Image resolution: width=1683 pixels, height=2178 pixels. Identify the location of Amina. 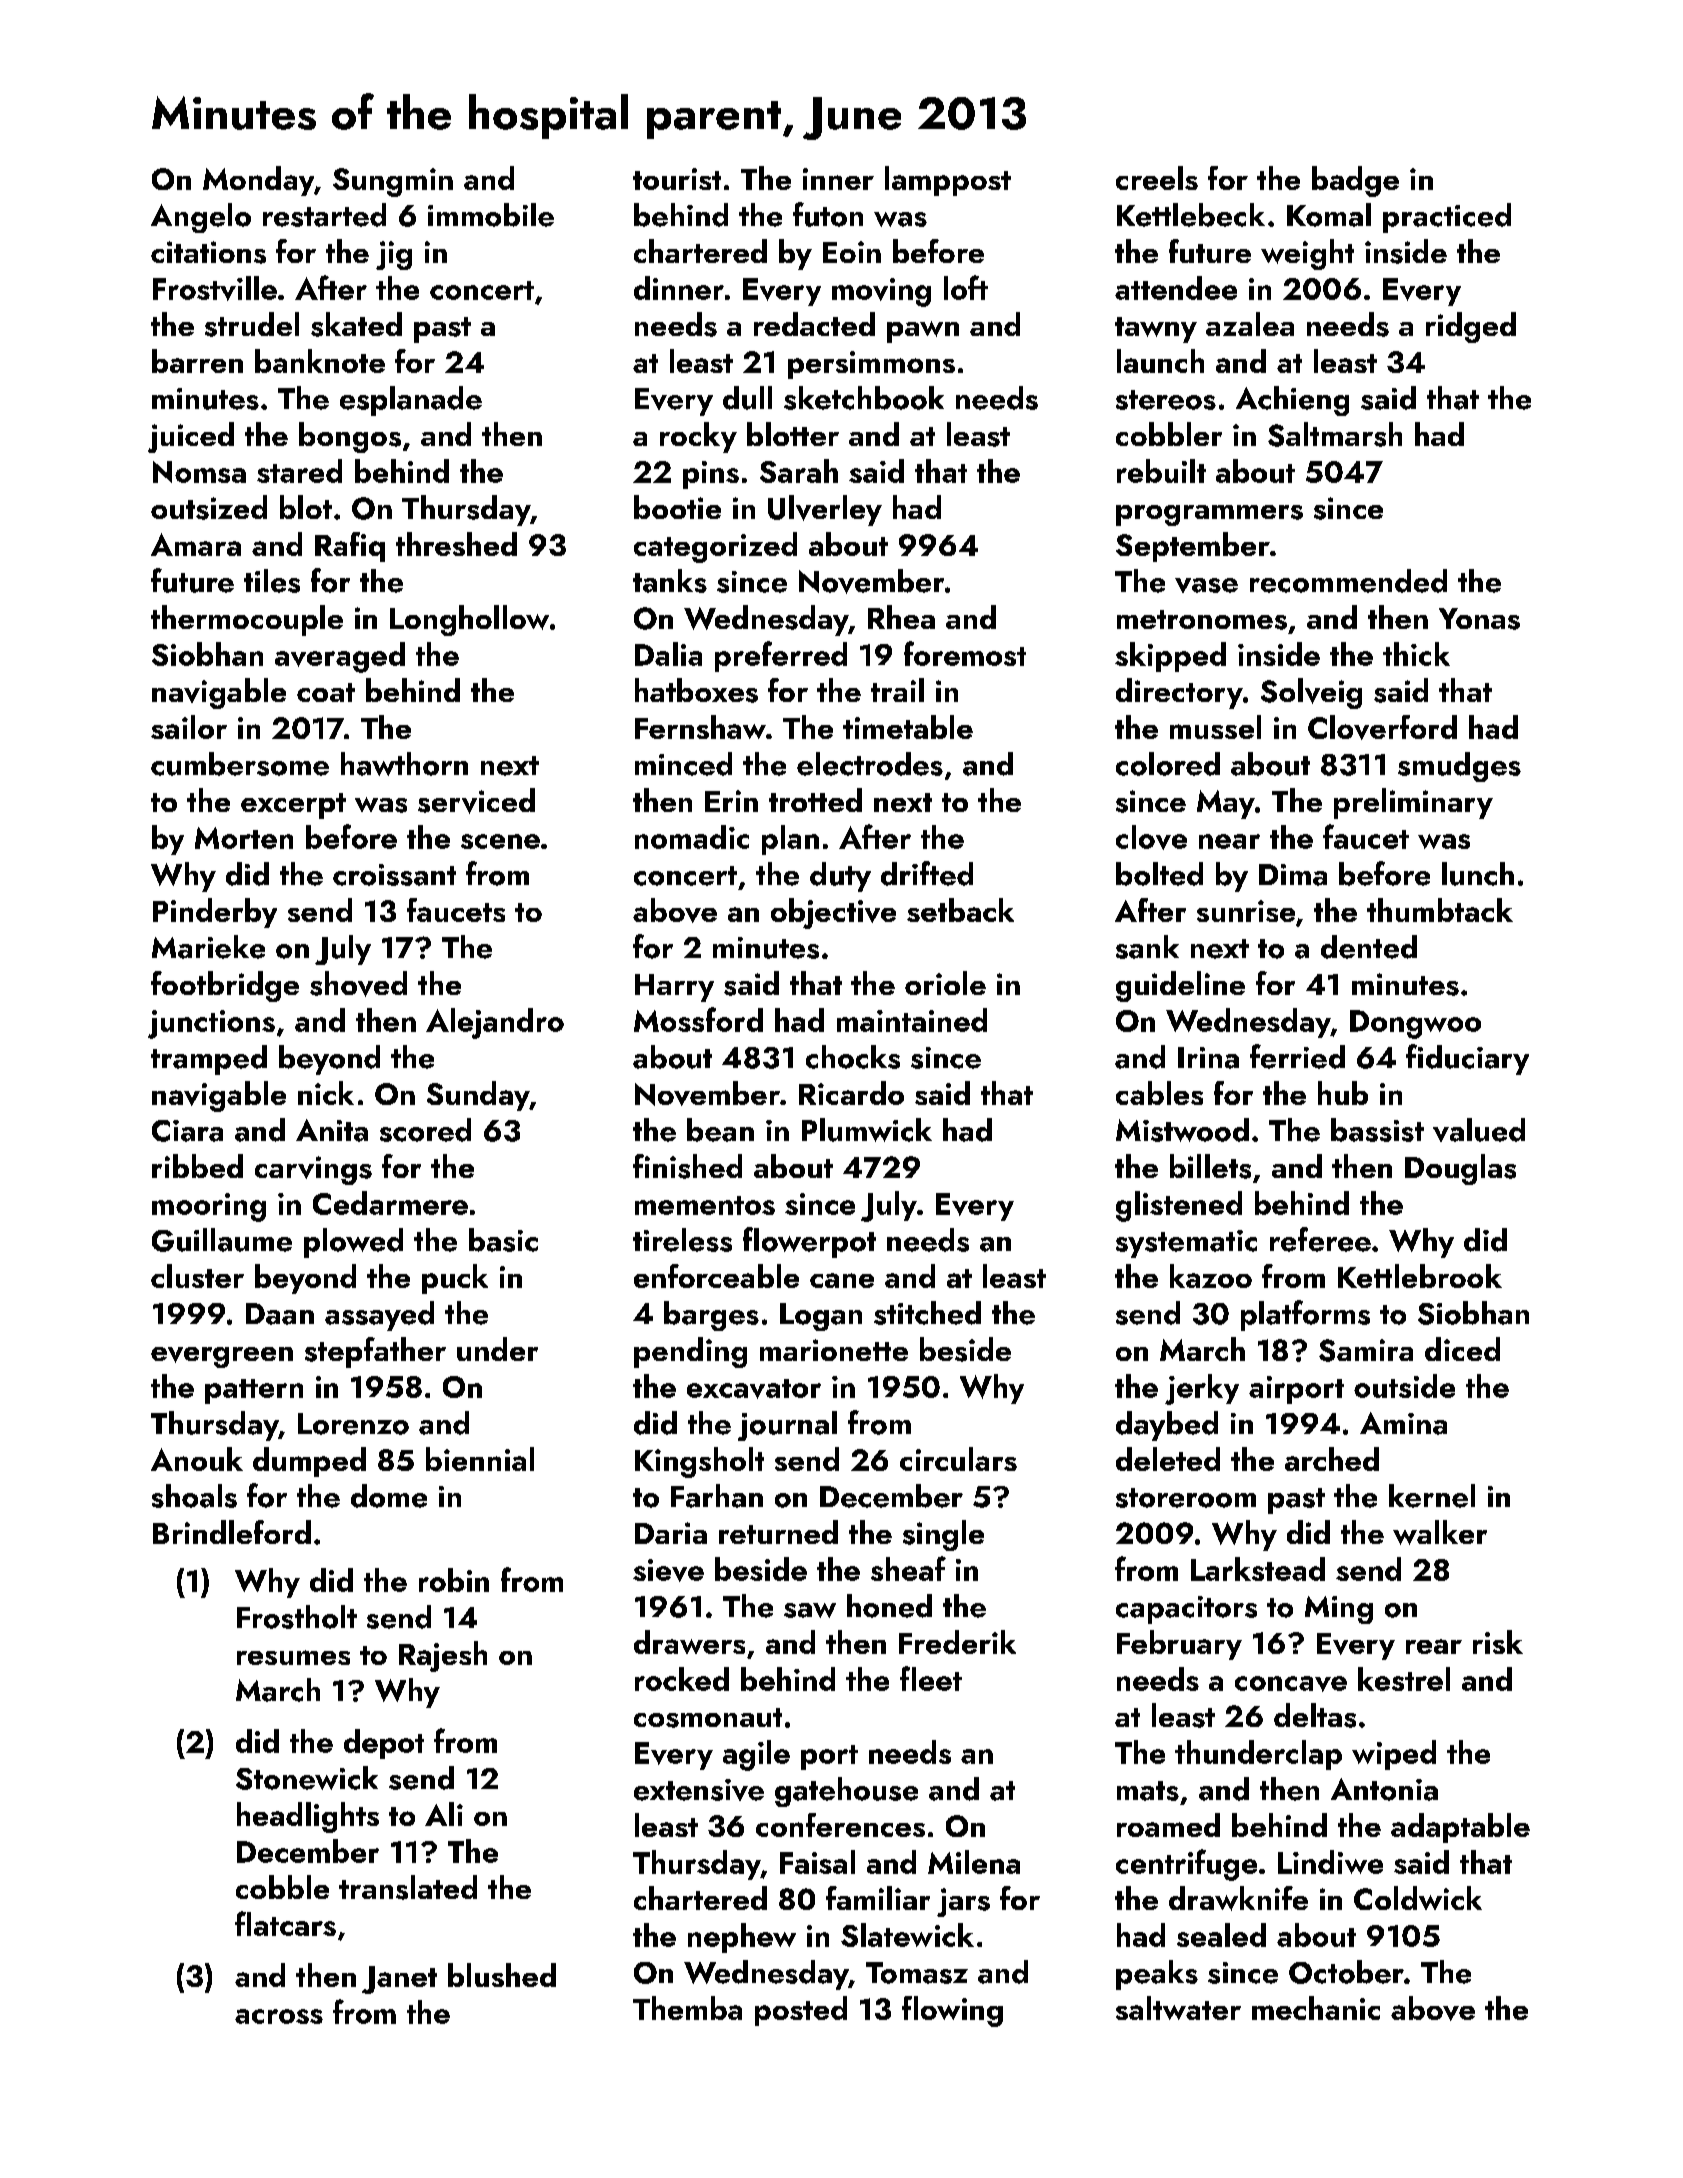
(1403, 1423).
